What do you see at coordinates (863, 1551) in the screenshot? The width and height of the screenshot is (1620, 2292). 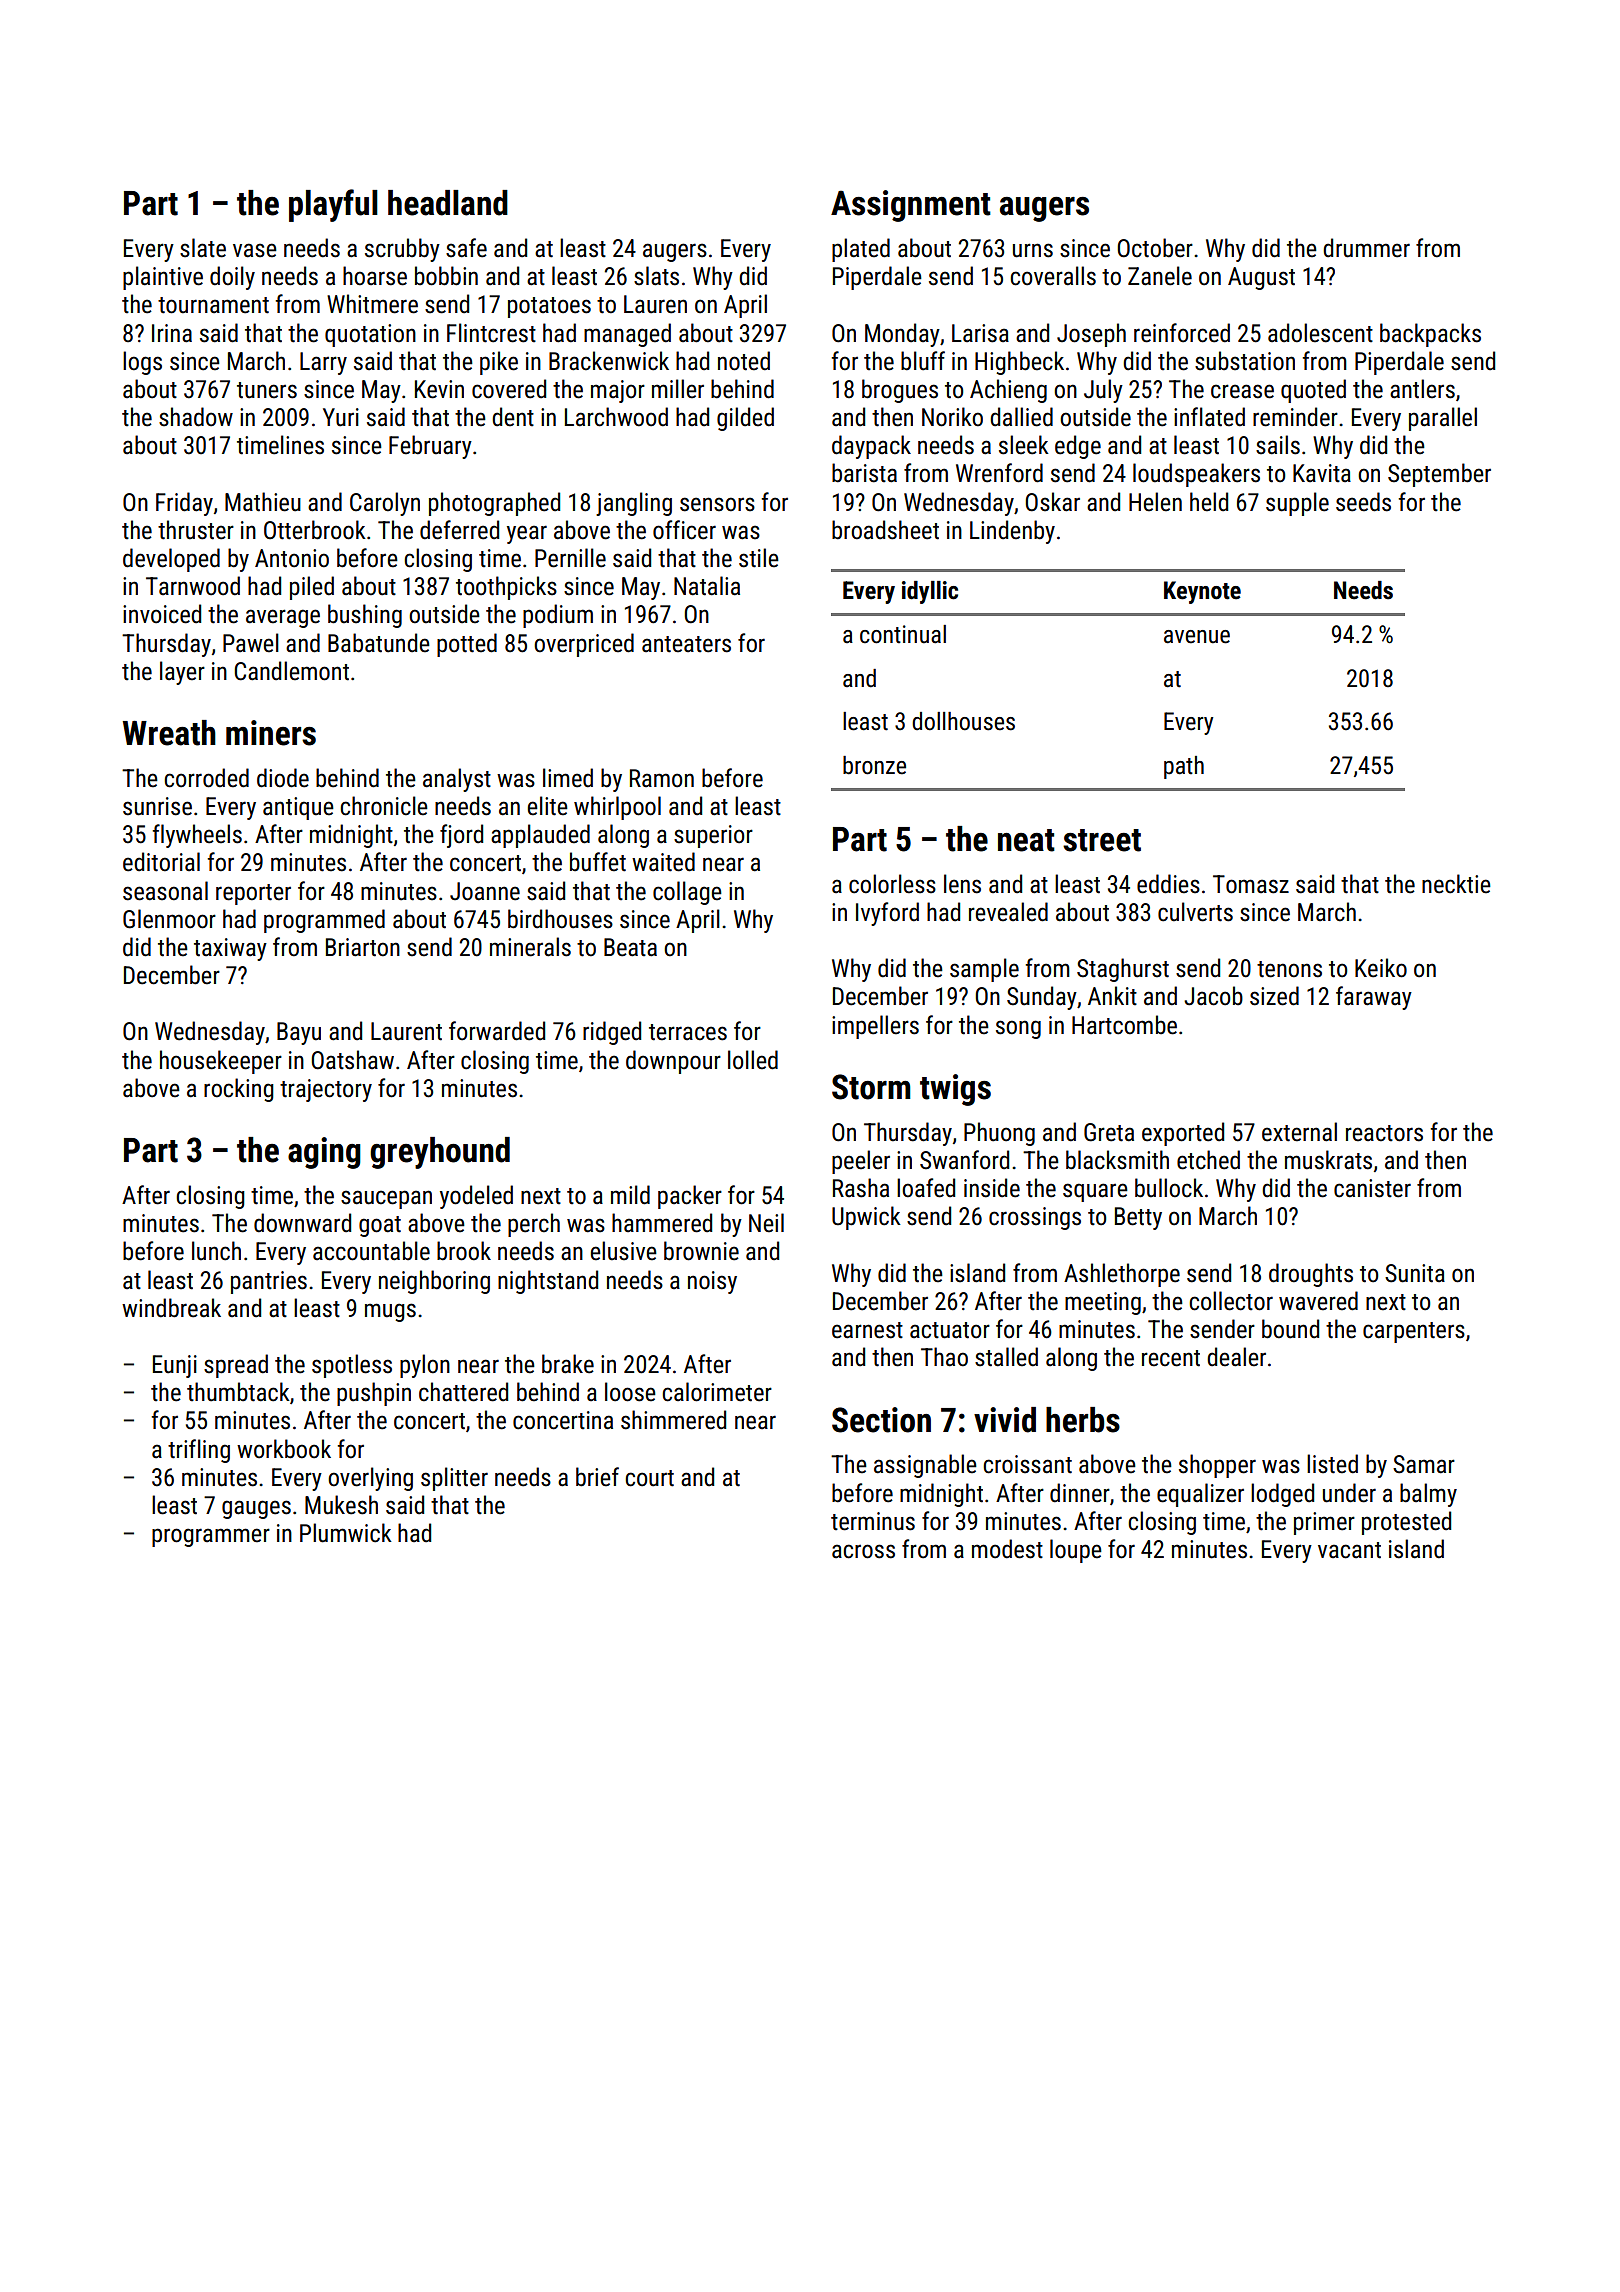 I see `across` at bounding box center [863, 1551].
